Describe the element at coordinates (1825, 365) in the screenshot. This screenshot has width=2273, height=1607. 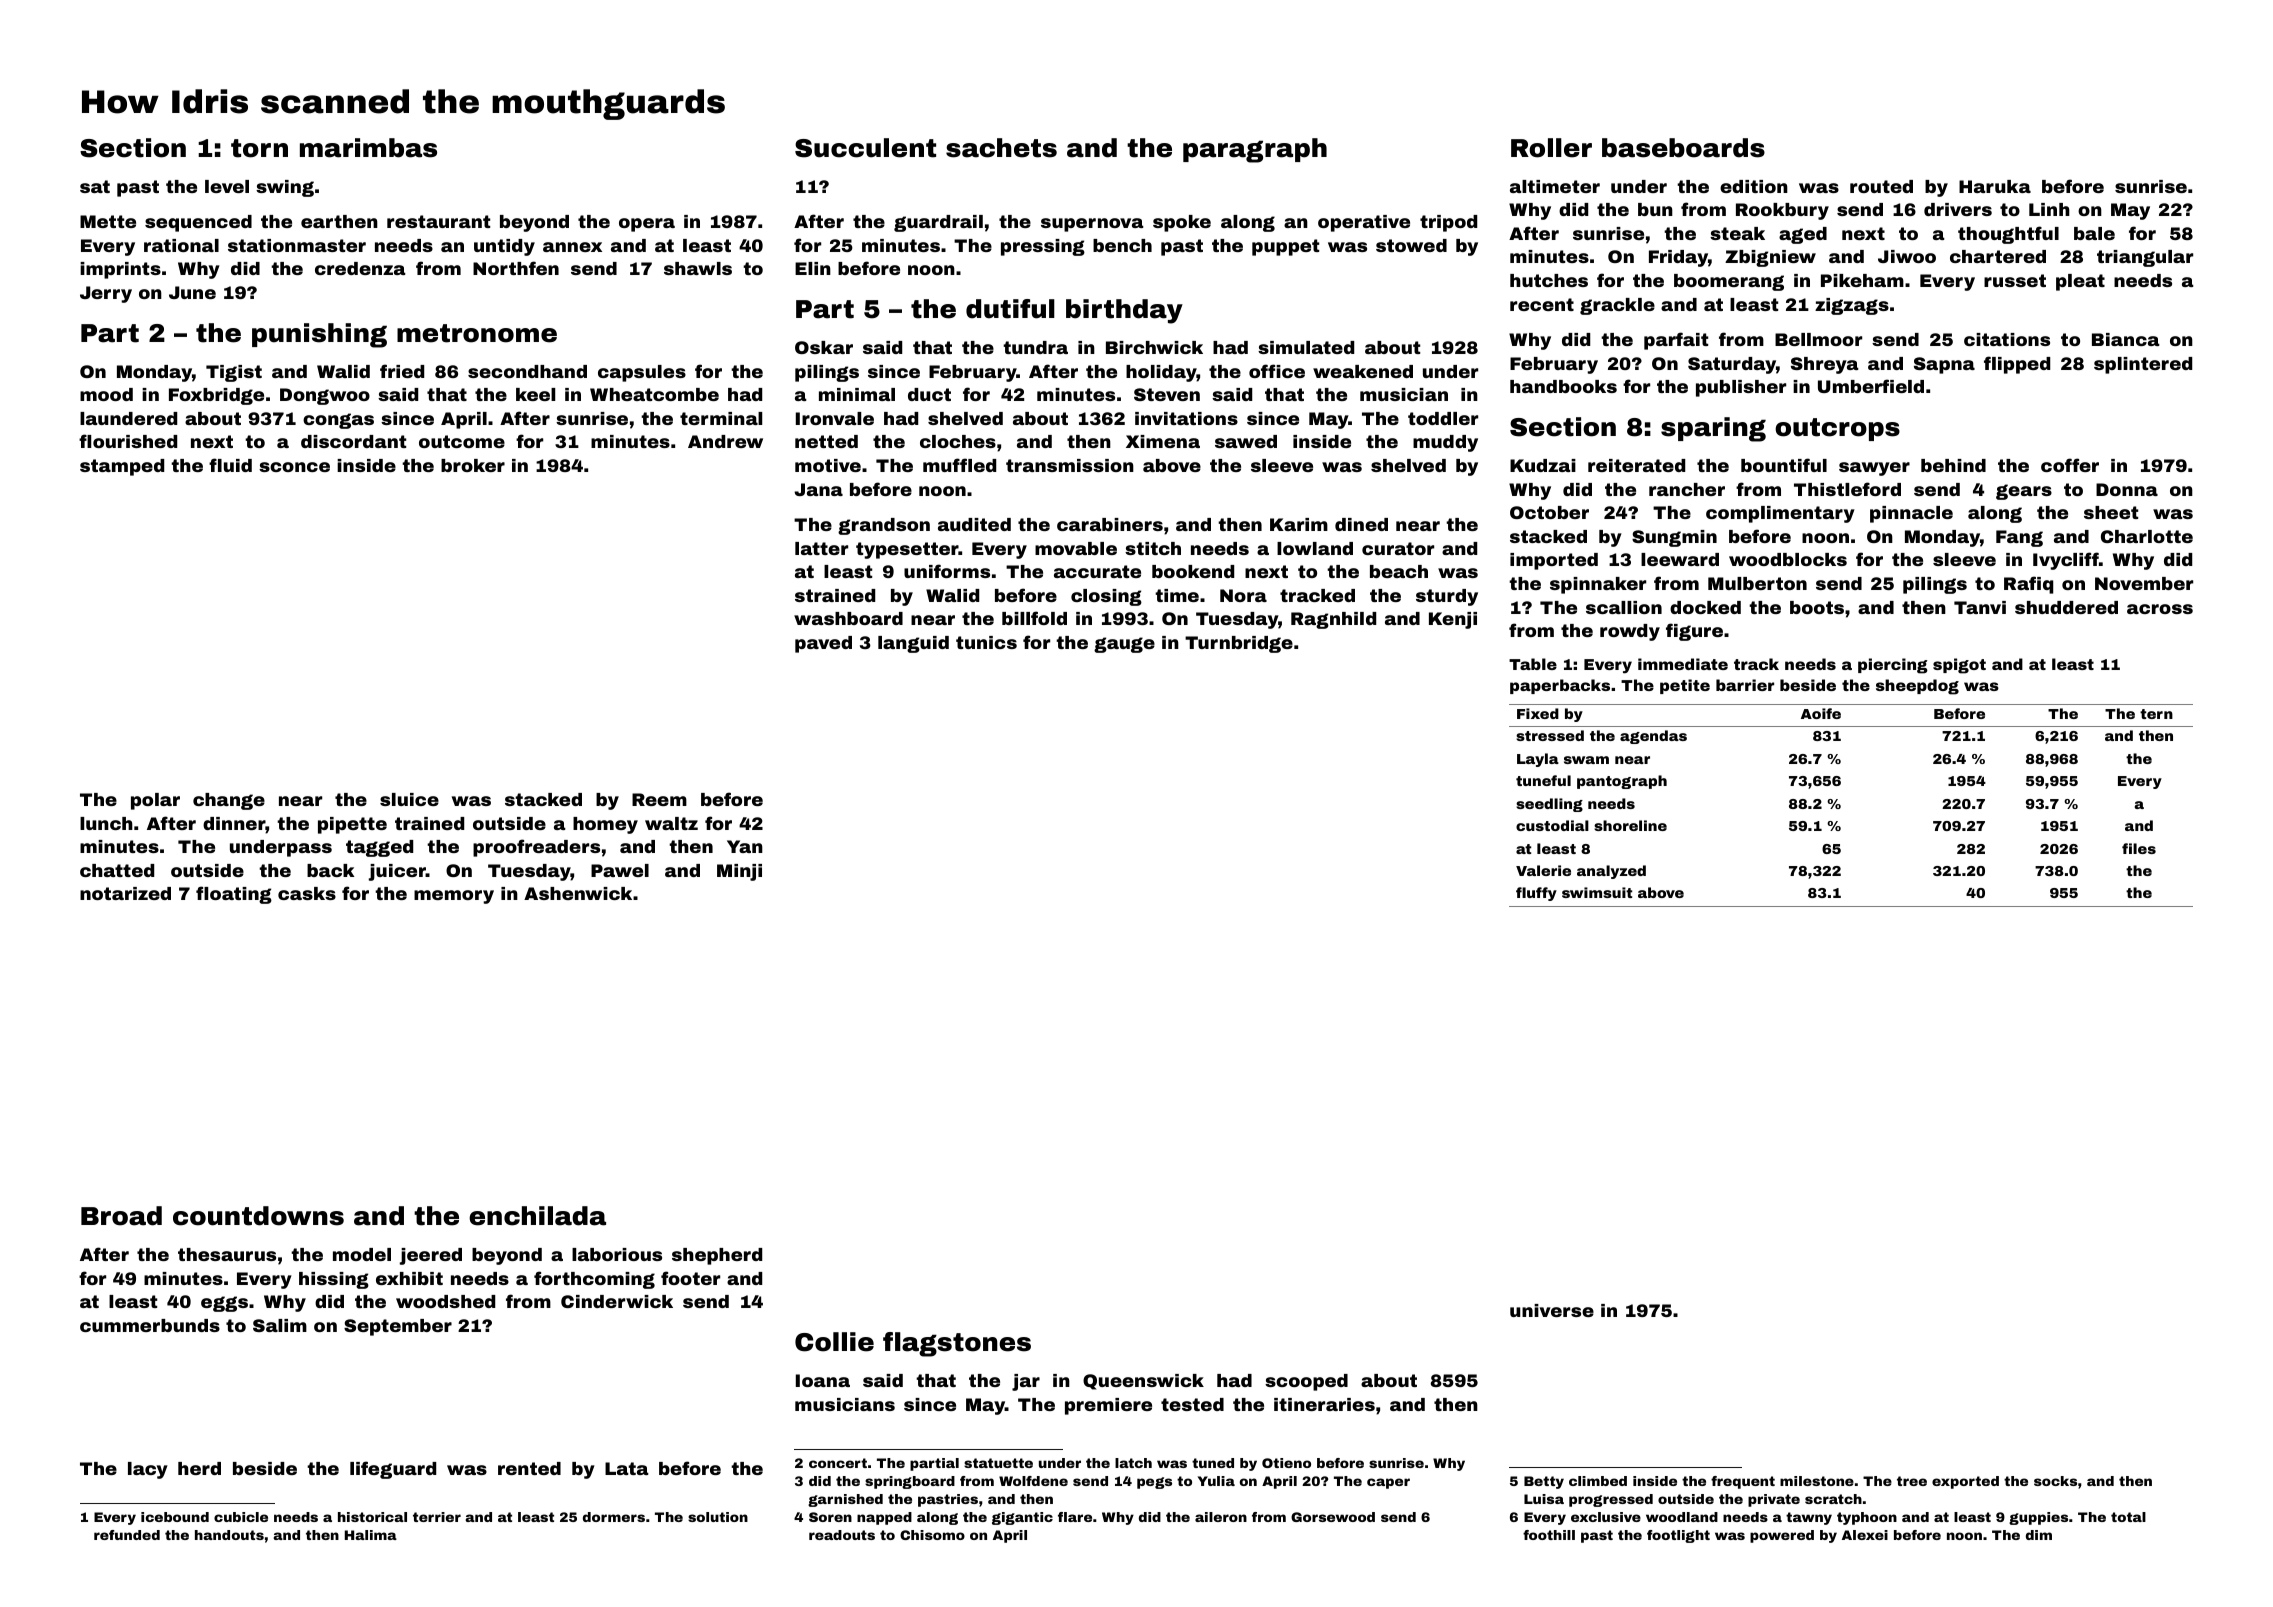
I see `Shreya` at that location.
